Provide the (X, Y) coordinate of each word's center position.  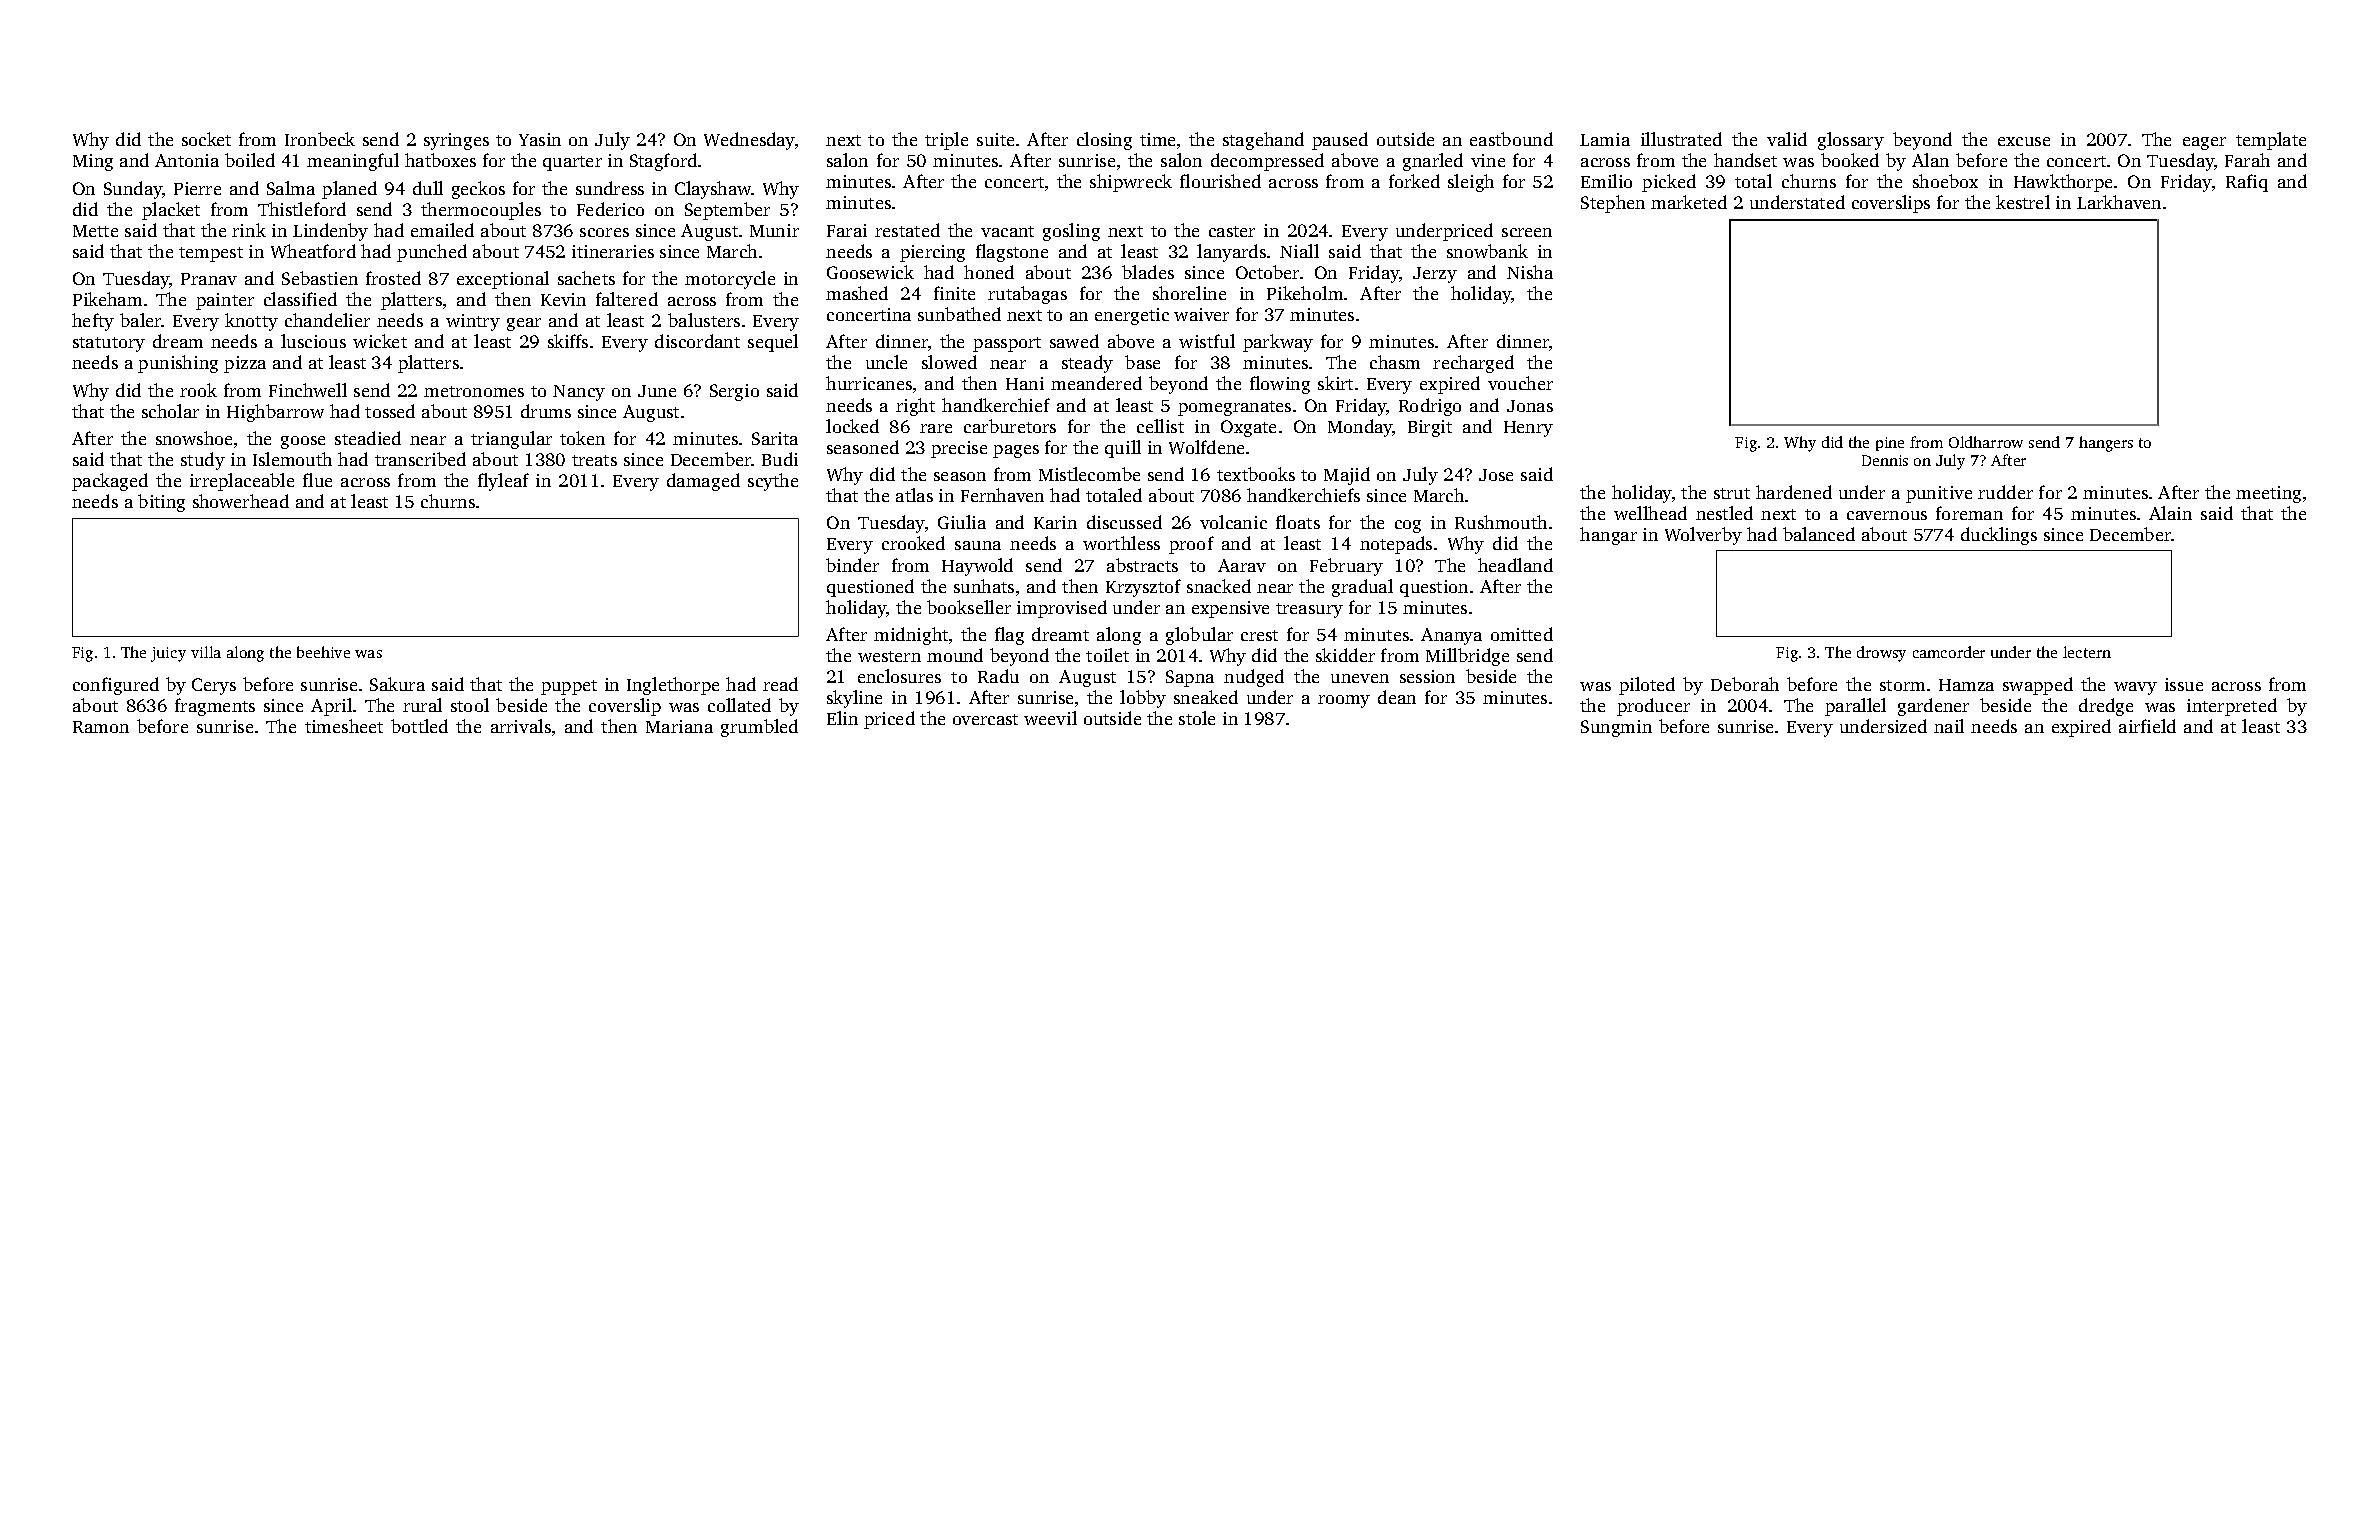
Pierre (197, 188)
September (727, 211)
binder (852, 565)
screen (1527, 232)
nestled (1724, 513)
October (1267, 272)
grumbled (759, 728)
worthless (1121, 543)
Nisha (1530, 272)
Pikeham (107, 299)
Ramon (101, 727)
